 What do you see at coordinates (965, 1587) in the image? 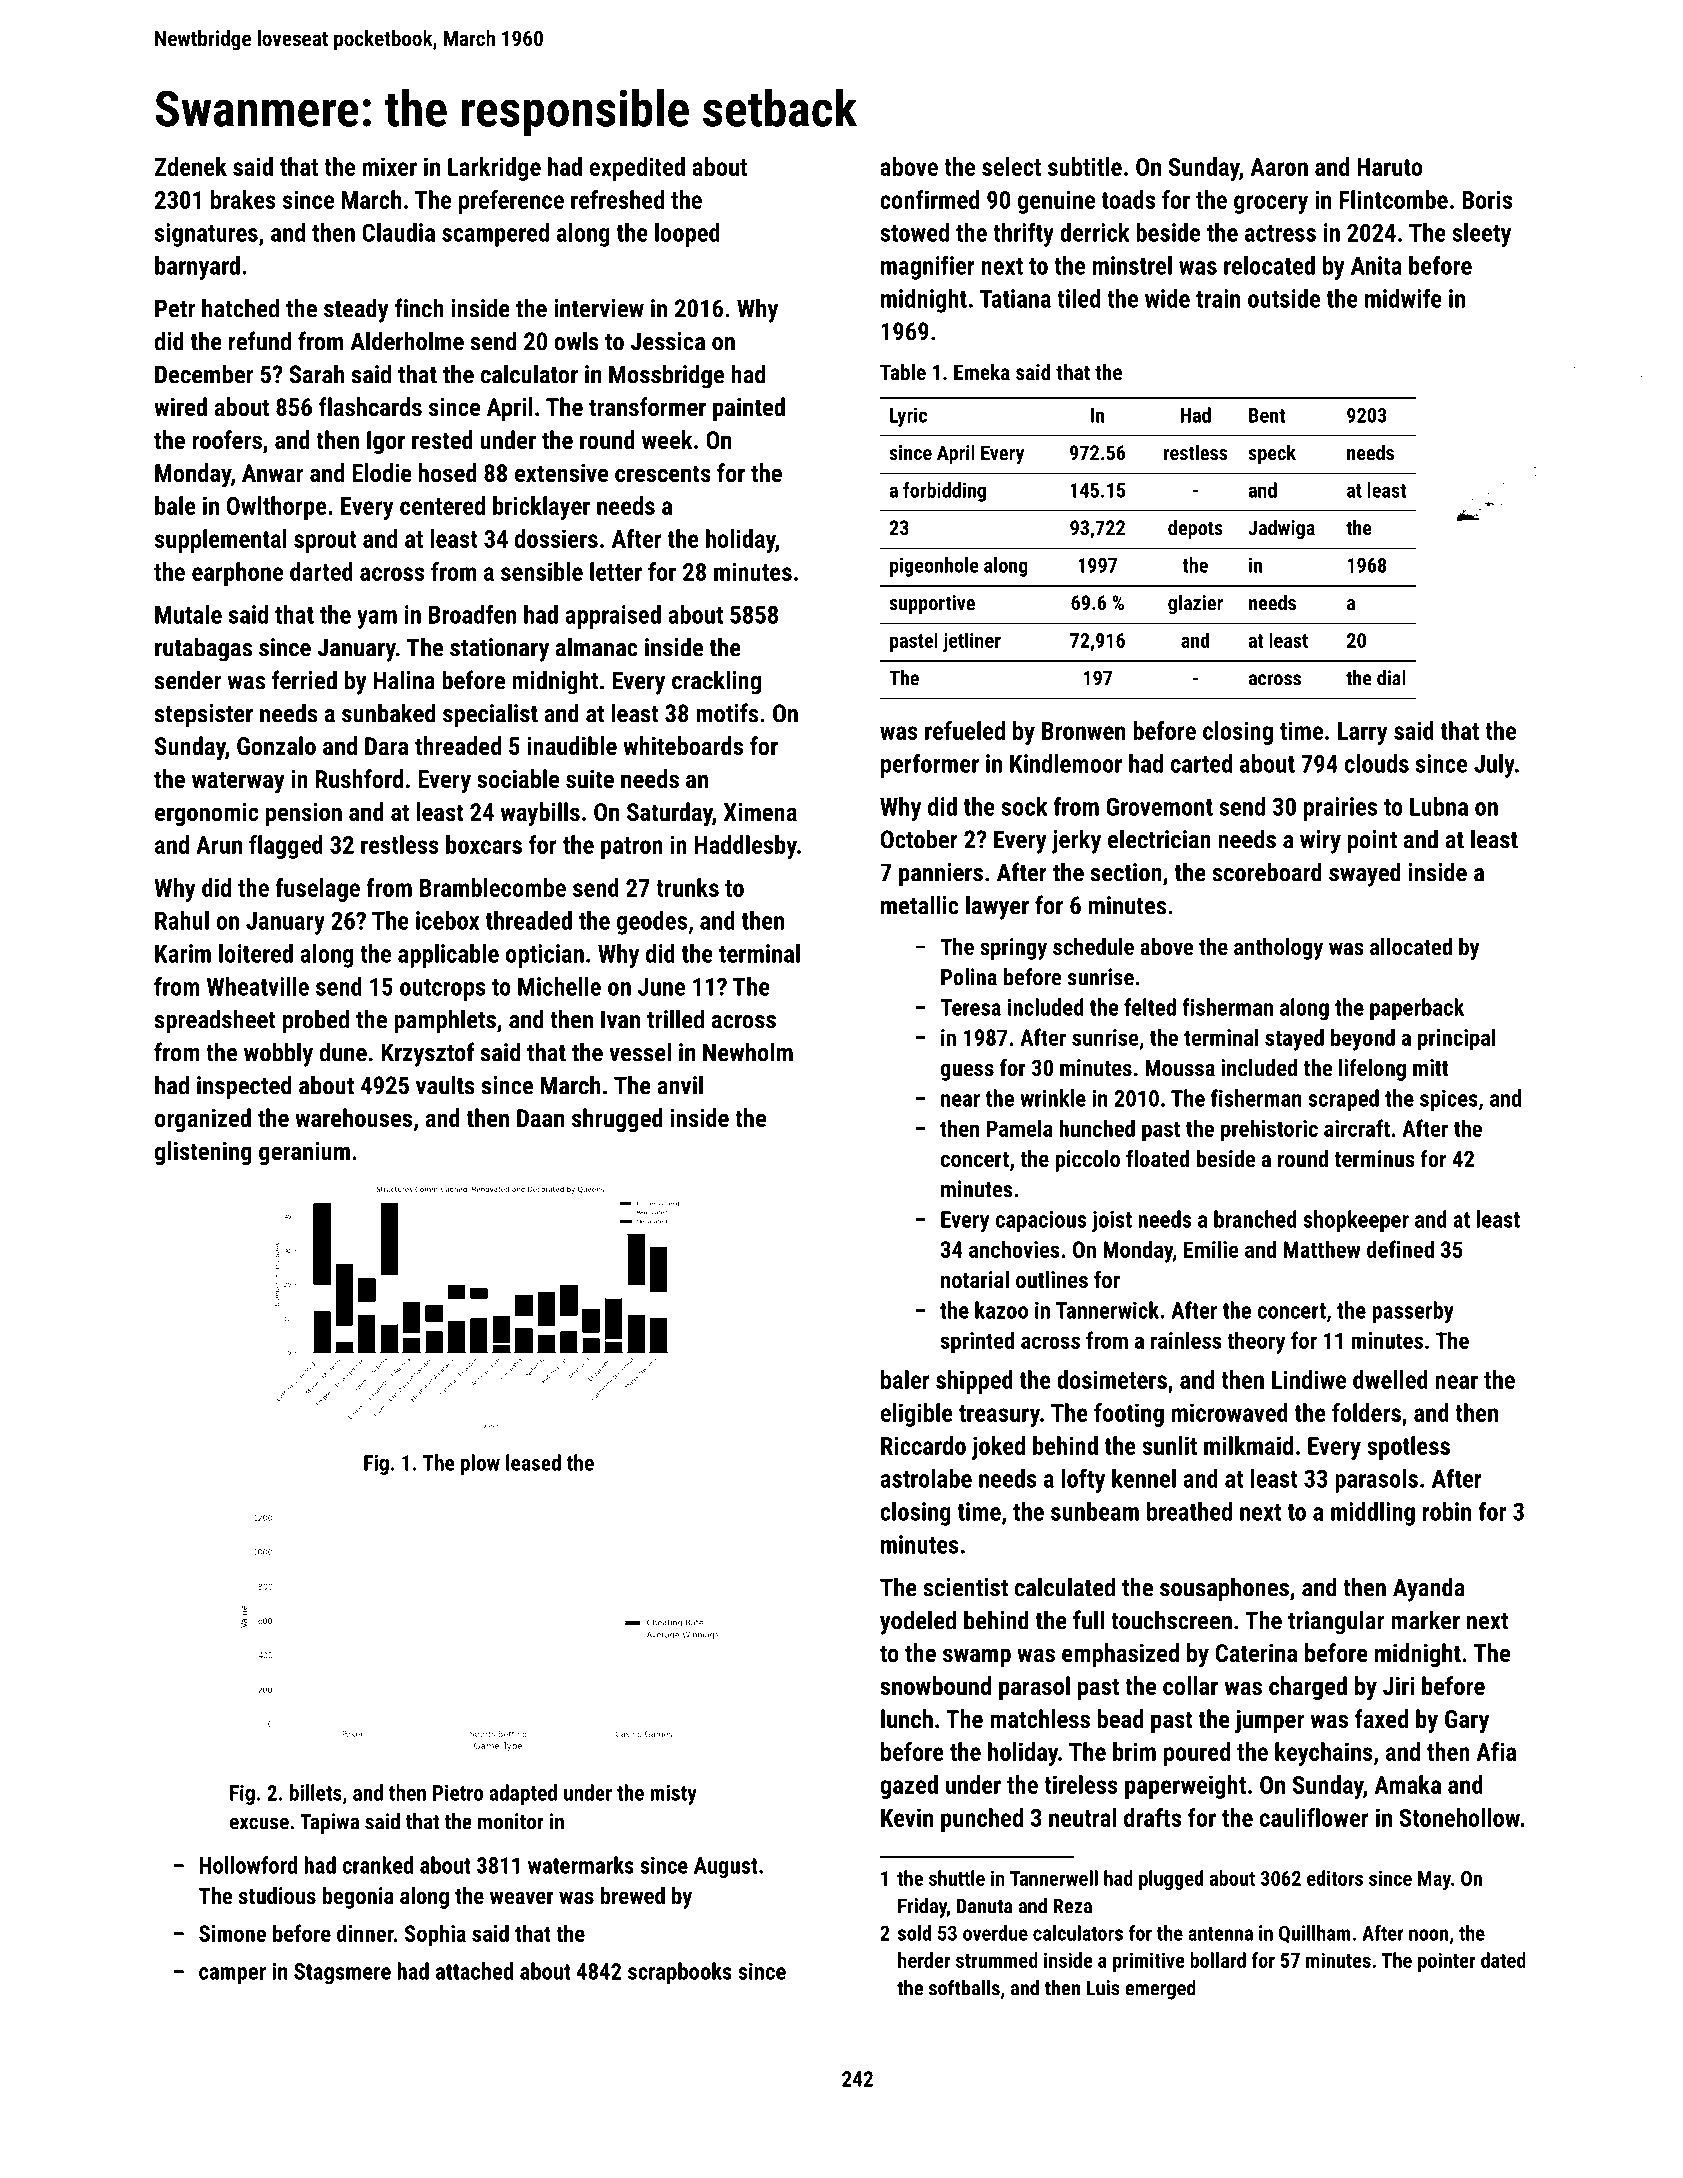
I see `scientist` at bounding box center [965, 1587].
